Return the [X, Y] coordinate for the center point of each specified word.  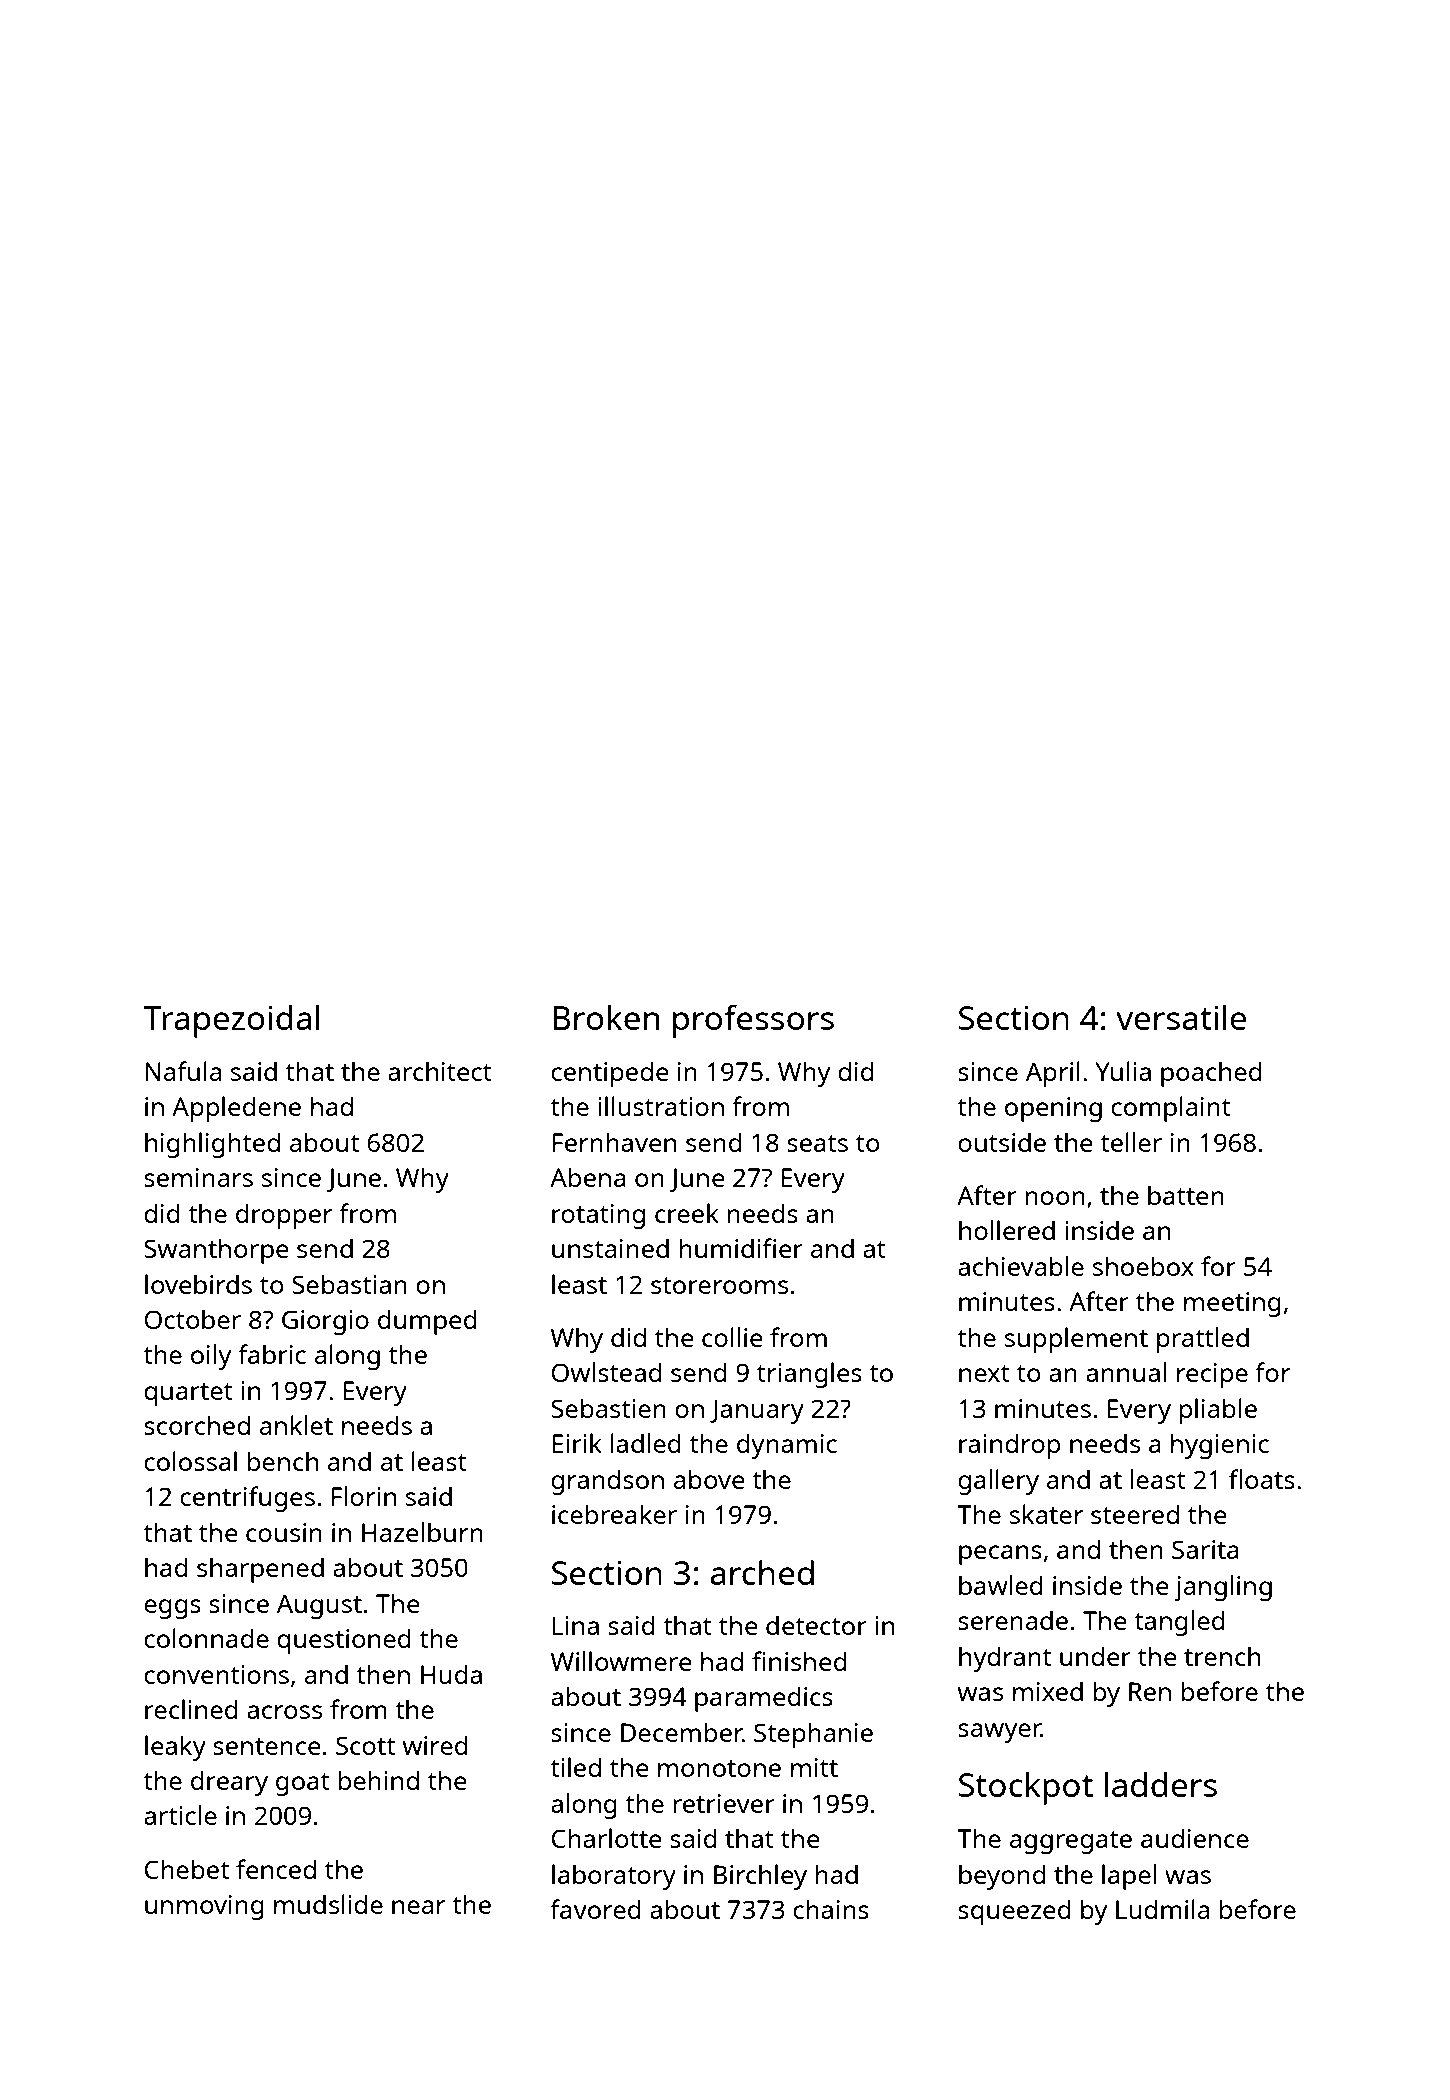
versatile [1181, 1017]
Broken [606, 1017]
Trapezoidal [231, 1021]
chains [831, 1909]
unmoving [204, 1907]
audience [1195, 1838]
